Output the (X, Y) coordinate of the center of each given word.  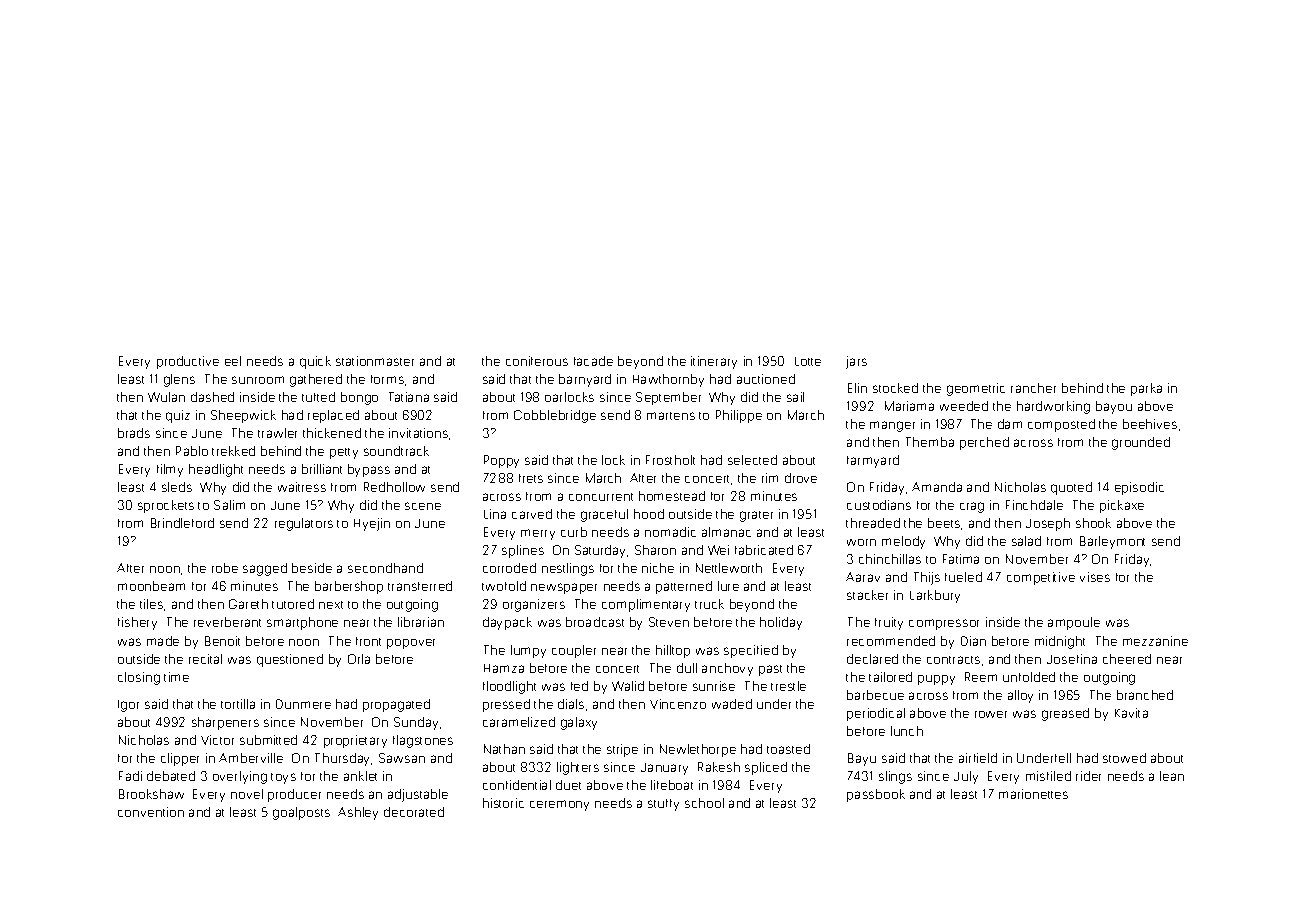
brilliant (322, 469)
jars (856, 362)
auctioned (766, 379)
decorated (414, 812)
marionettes (1033, 794)
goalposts (301, 813)
